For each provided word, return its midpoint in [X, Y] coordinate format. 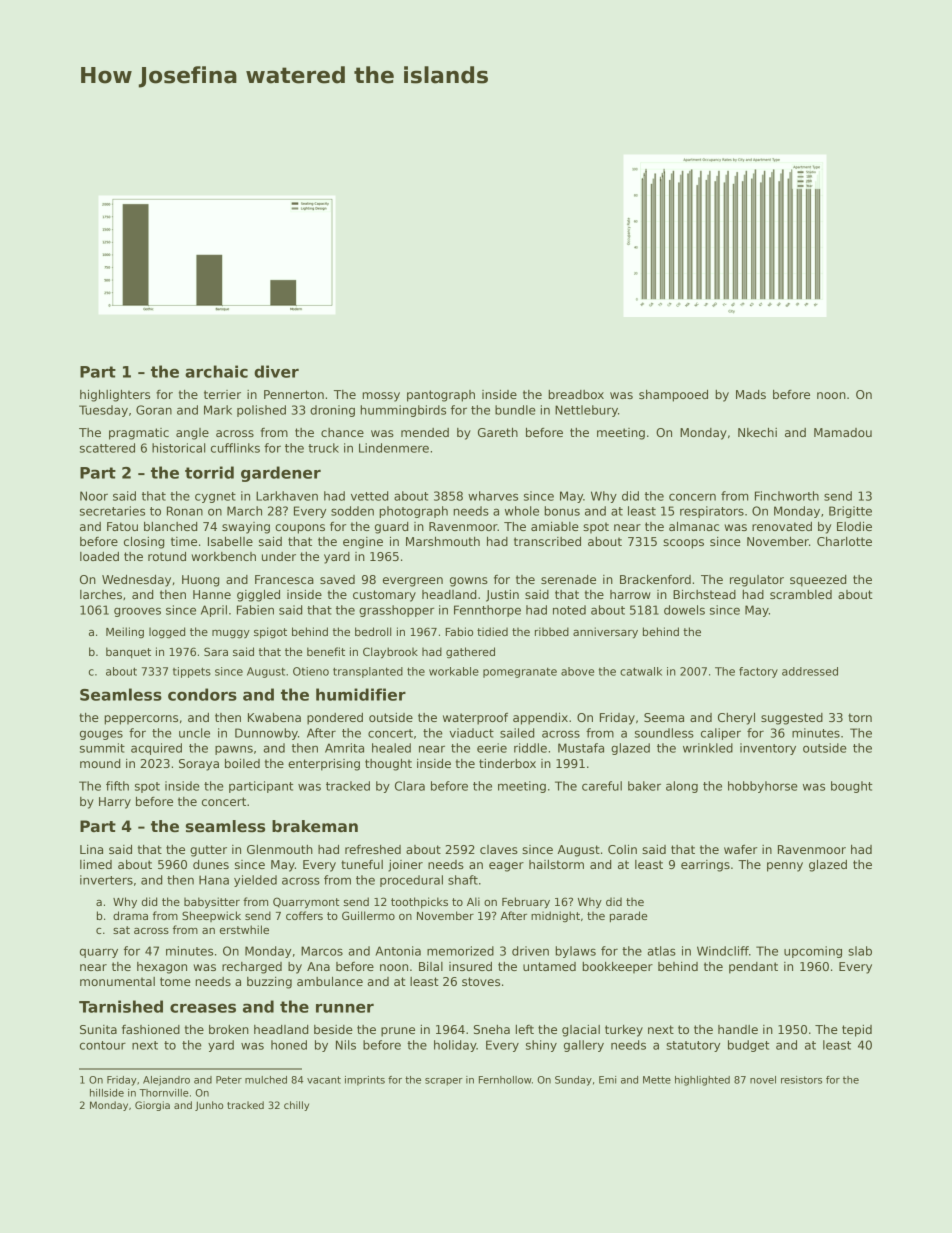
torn [860, 717]
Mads [751, 394]
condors [202, 694]
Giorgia [152, 1106]
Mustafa [581, 748]
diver [276, 371]
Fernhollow [505, 1080]
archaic [216, 371]
